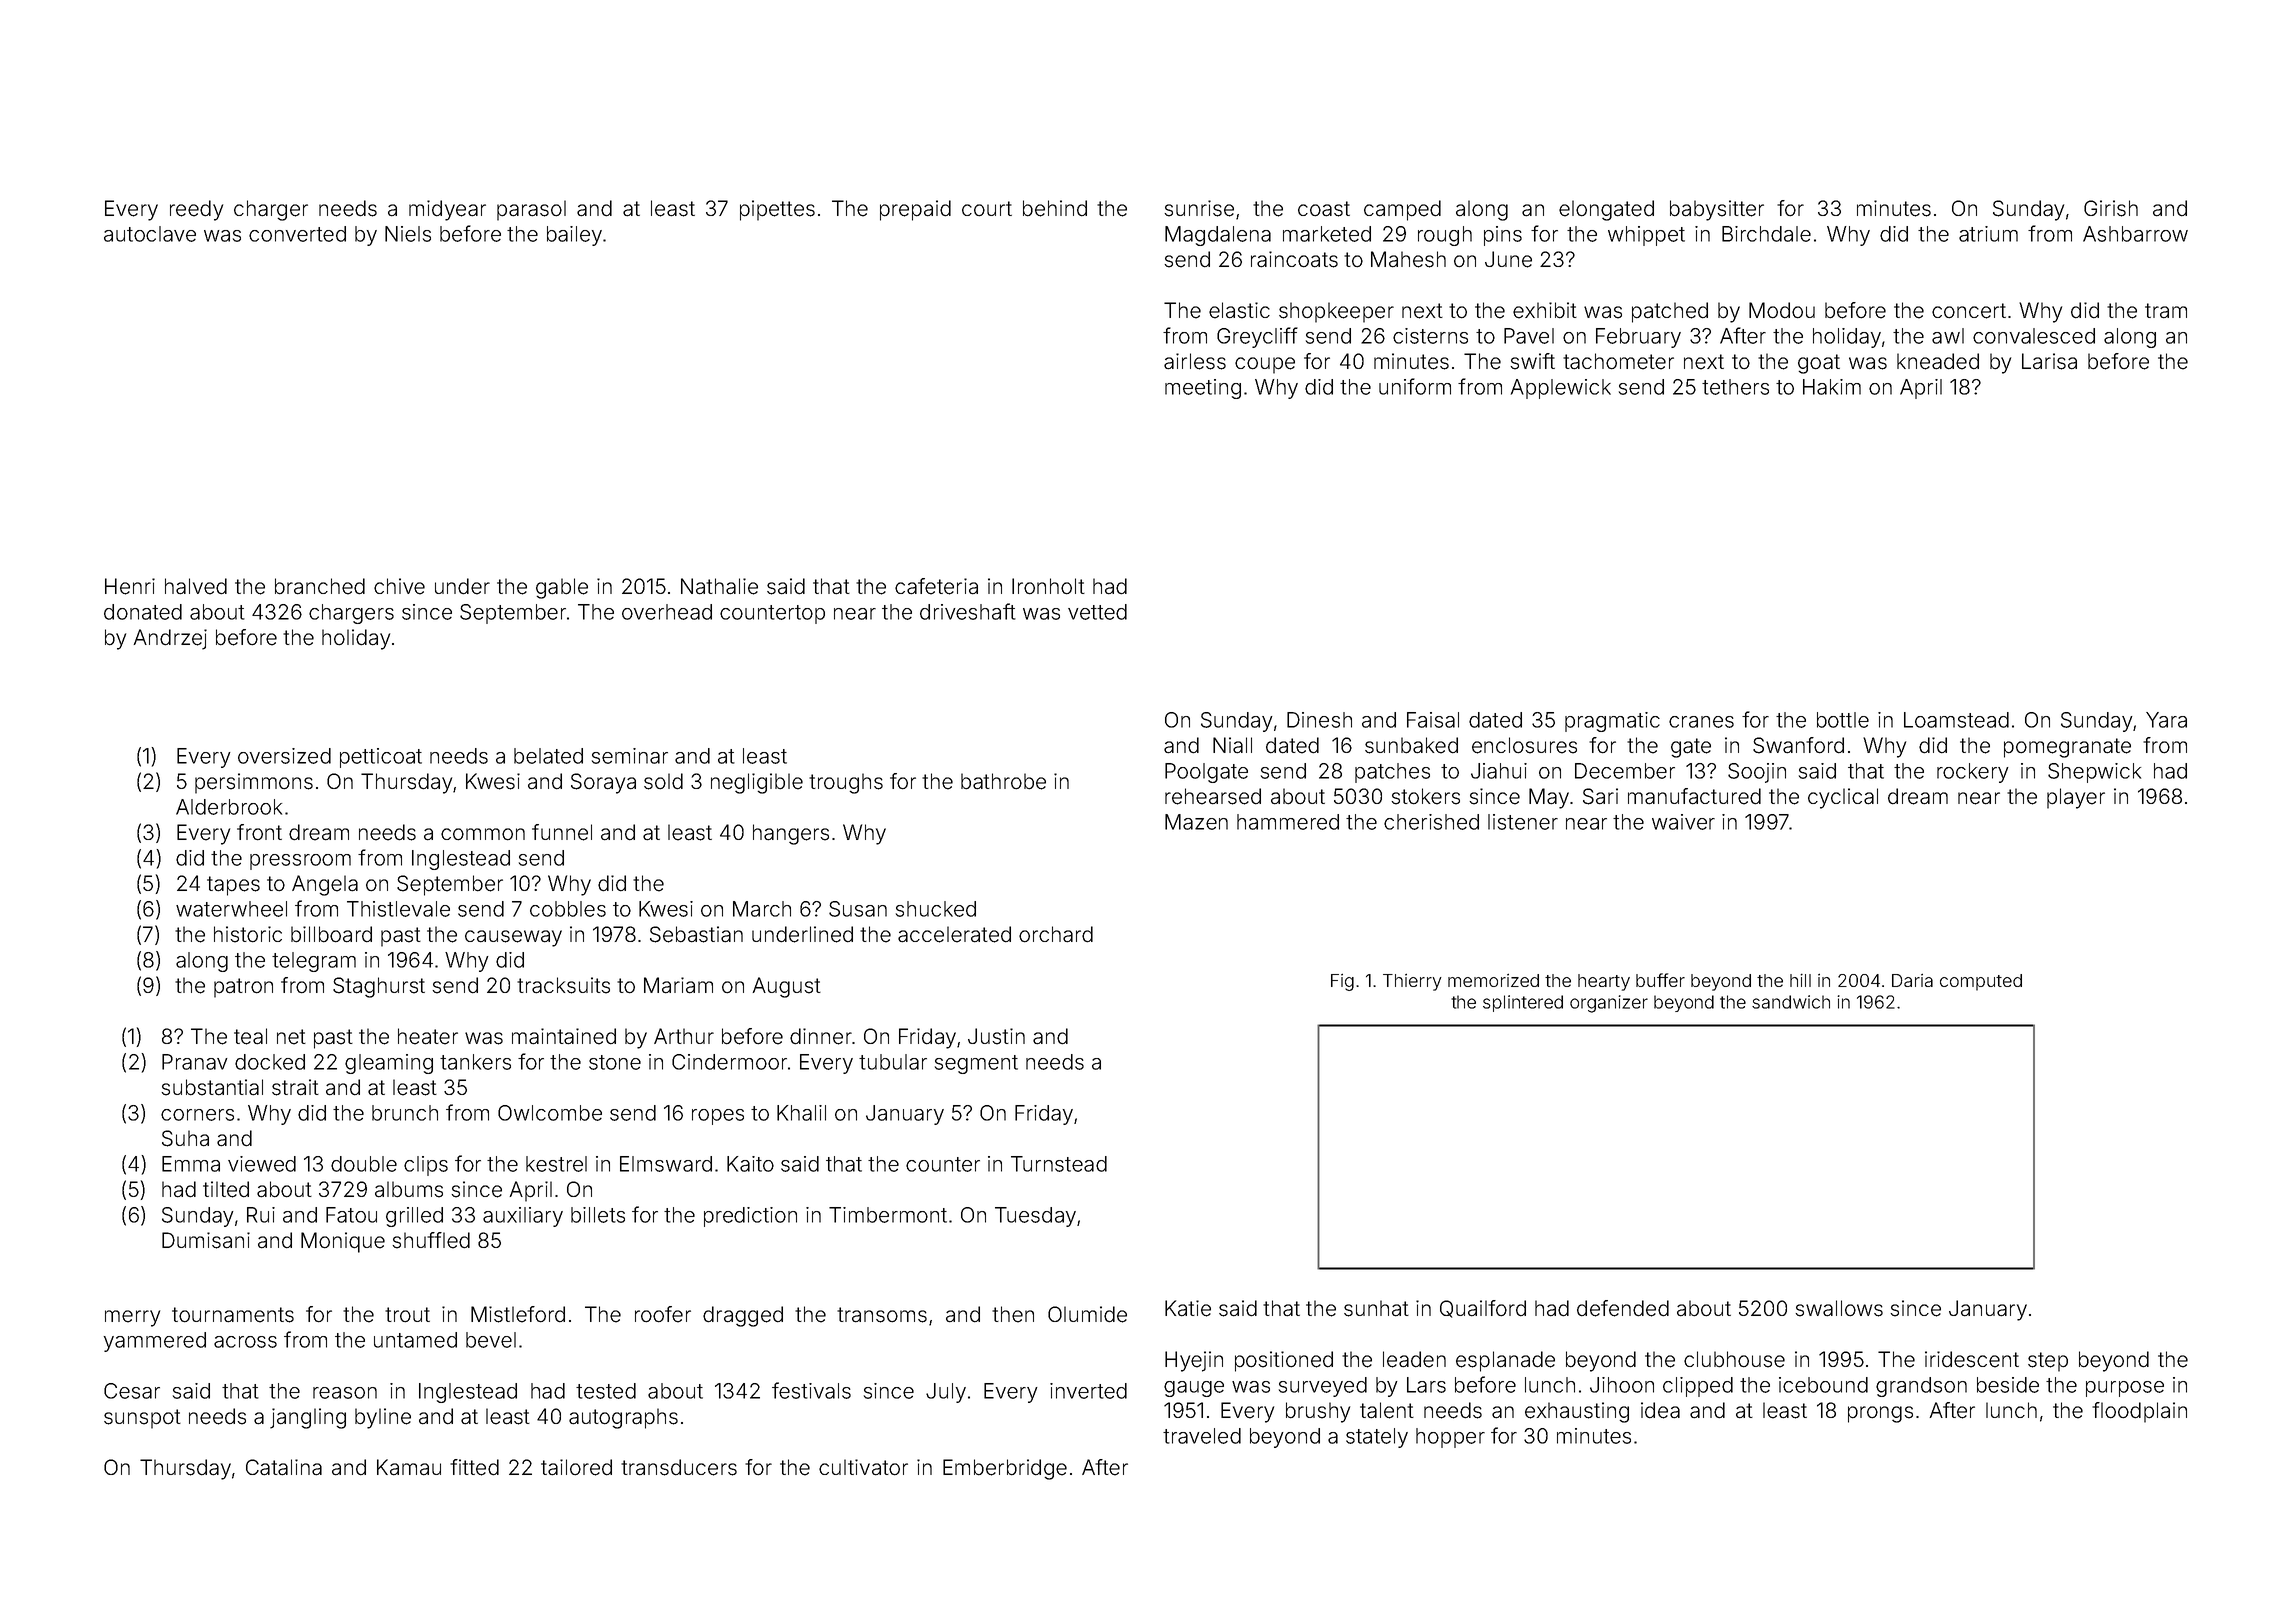  What do you see at coordinates (2049, 361) in the document?
I see `Larisa` at bounding box center [2049, 361].
